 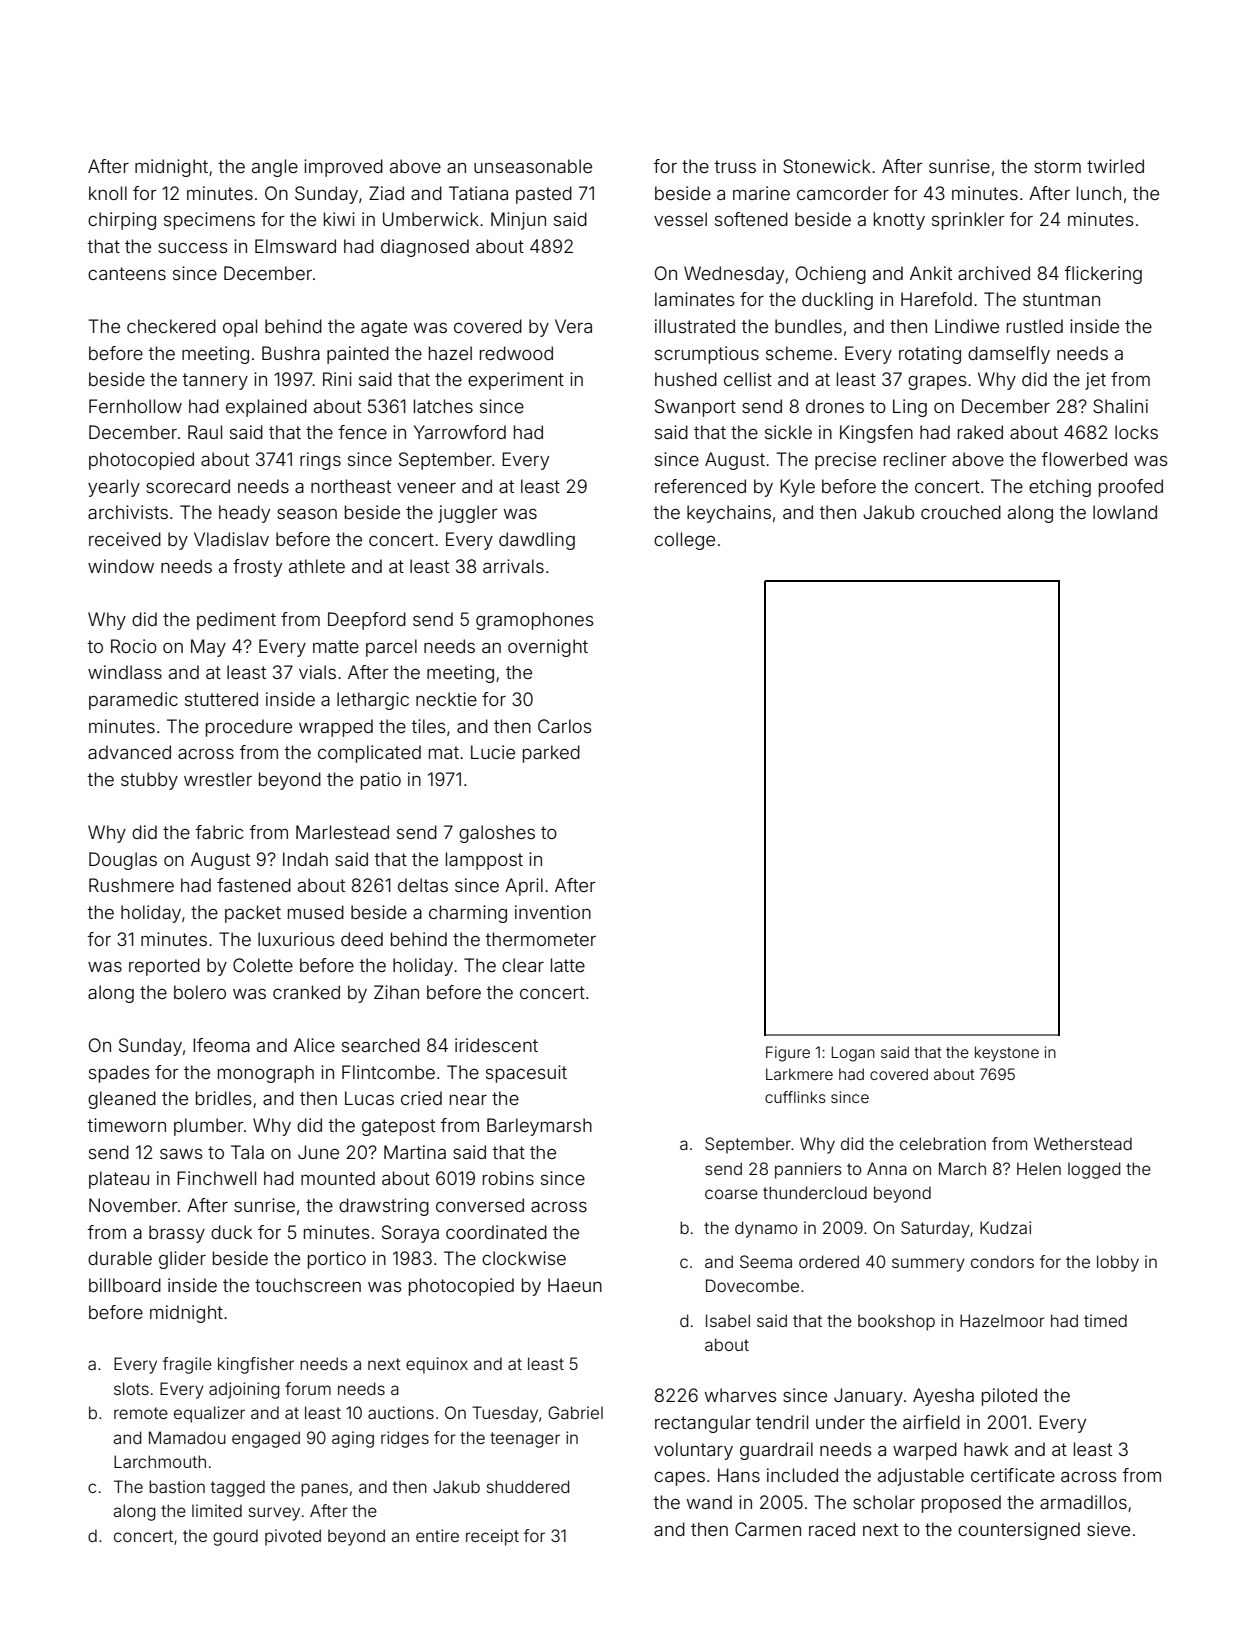 I want to click on pasted, so click(x=544, y=195).
